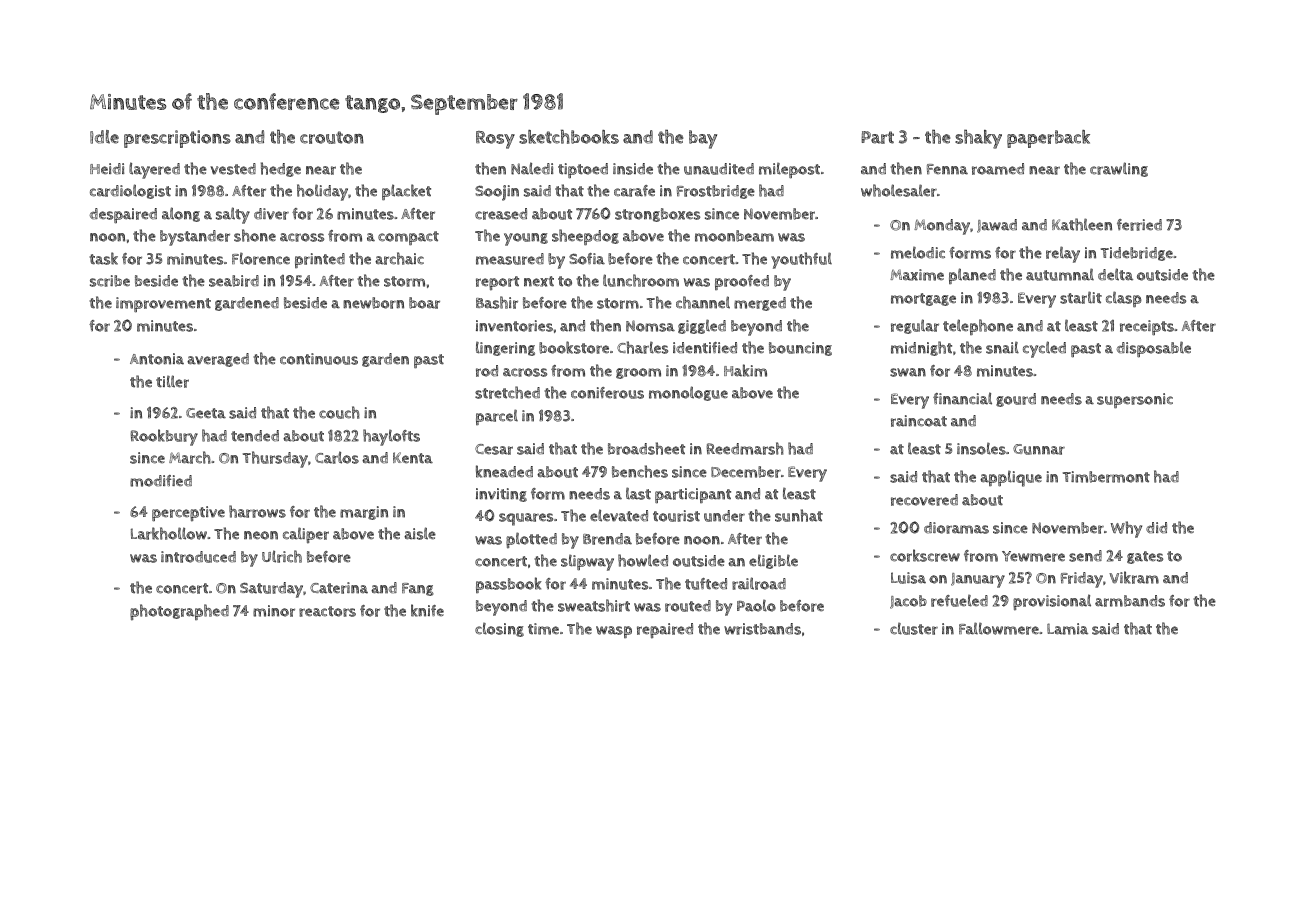  What do you see at coordinates (306, 535) in the screenshot?
I see `caliper` at bounding box center [306, 535].
